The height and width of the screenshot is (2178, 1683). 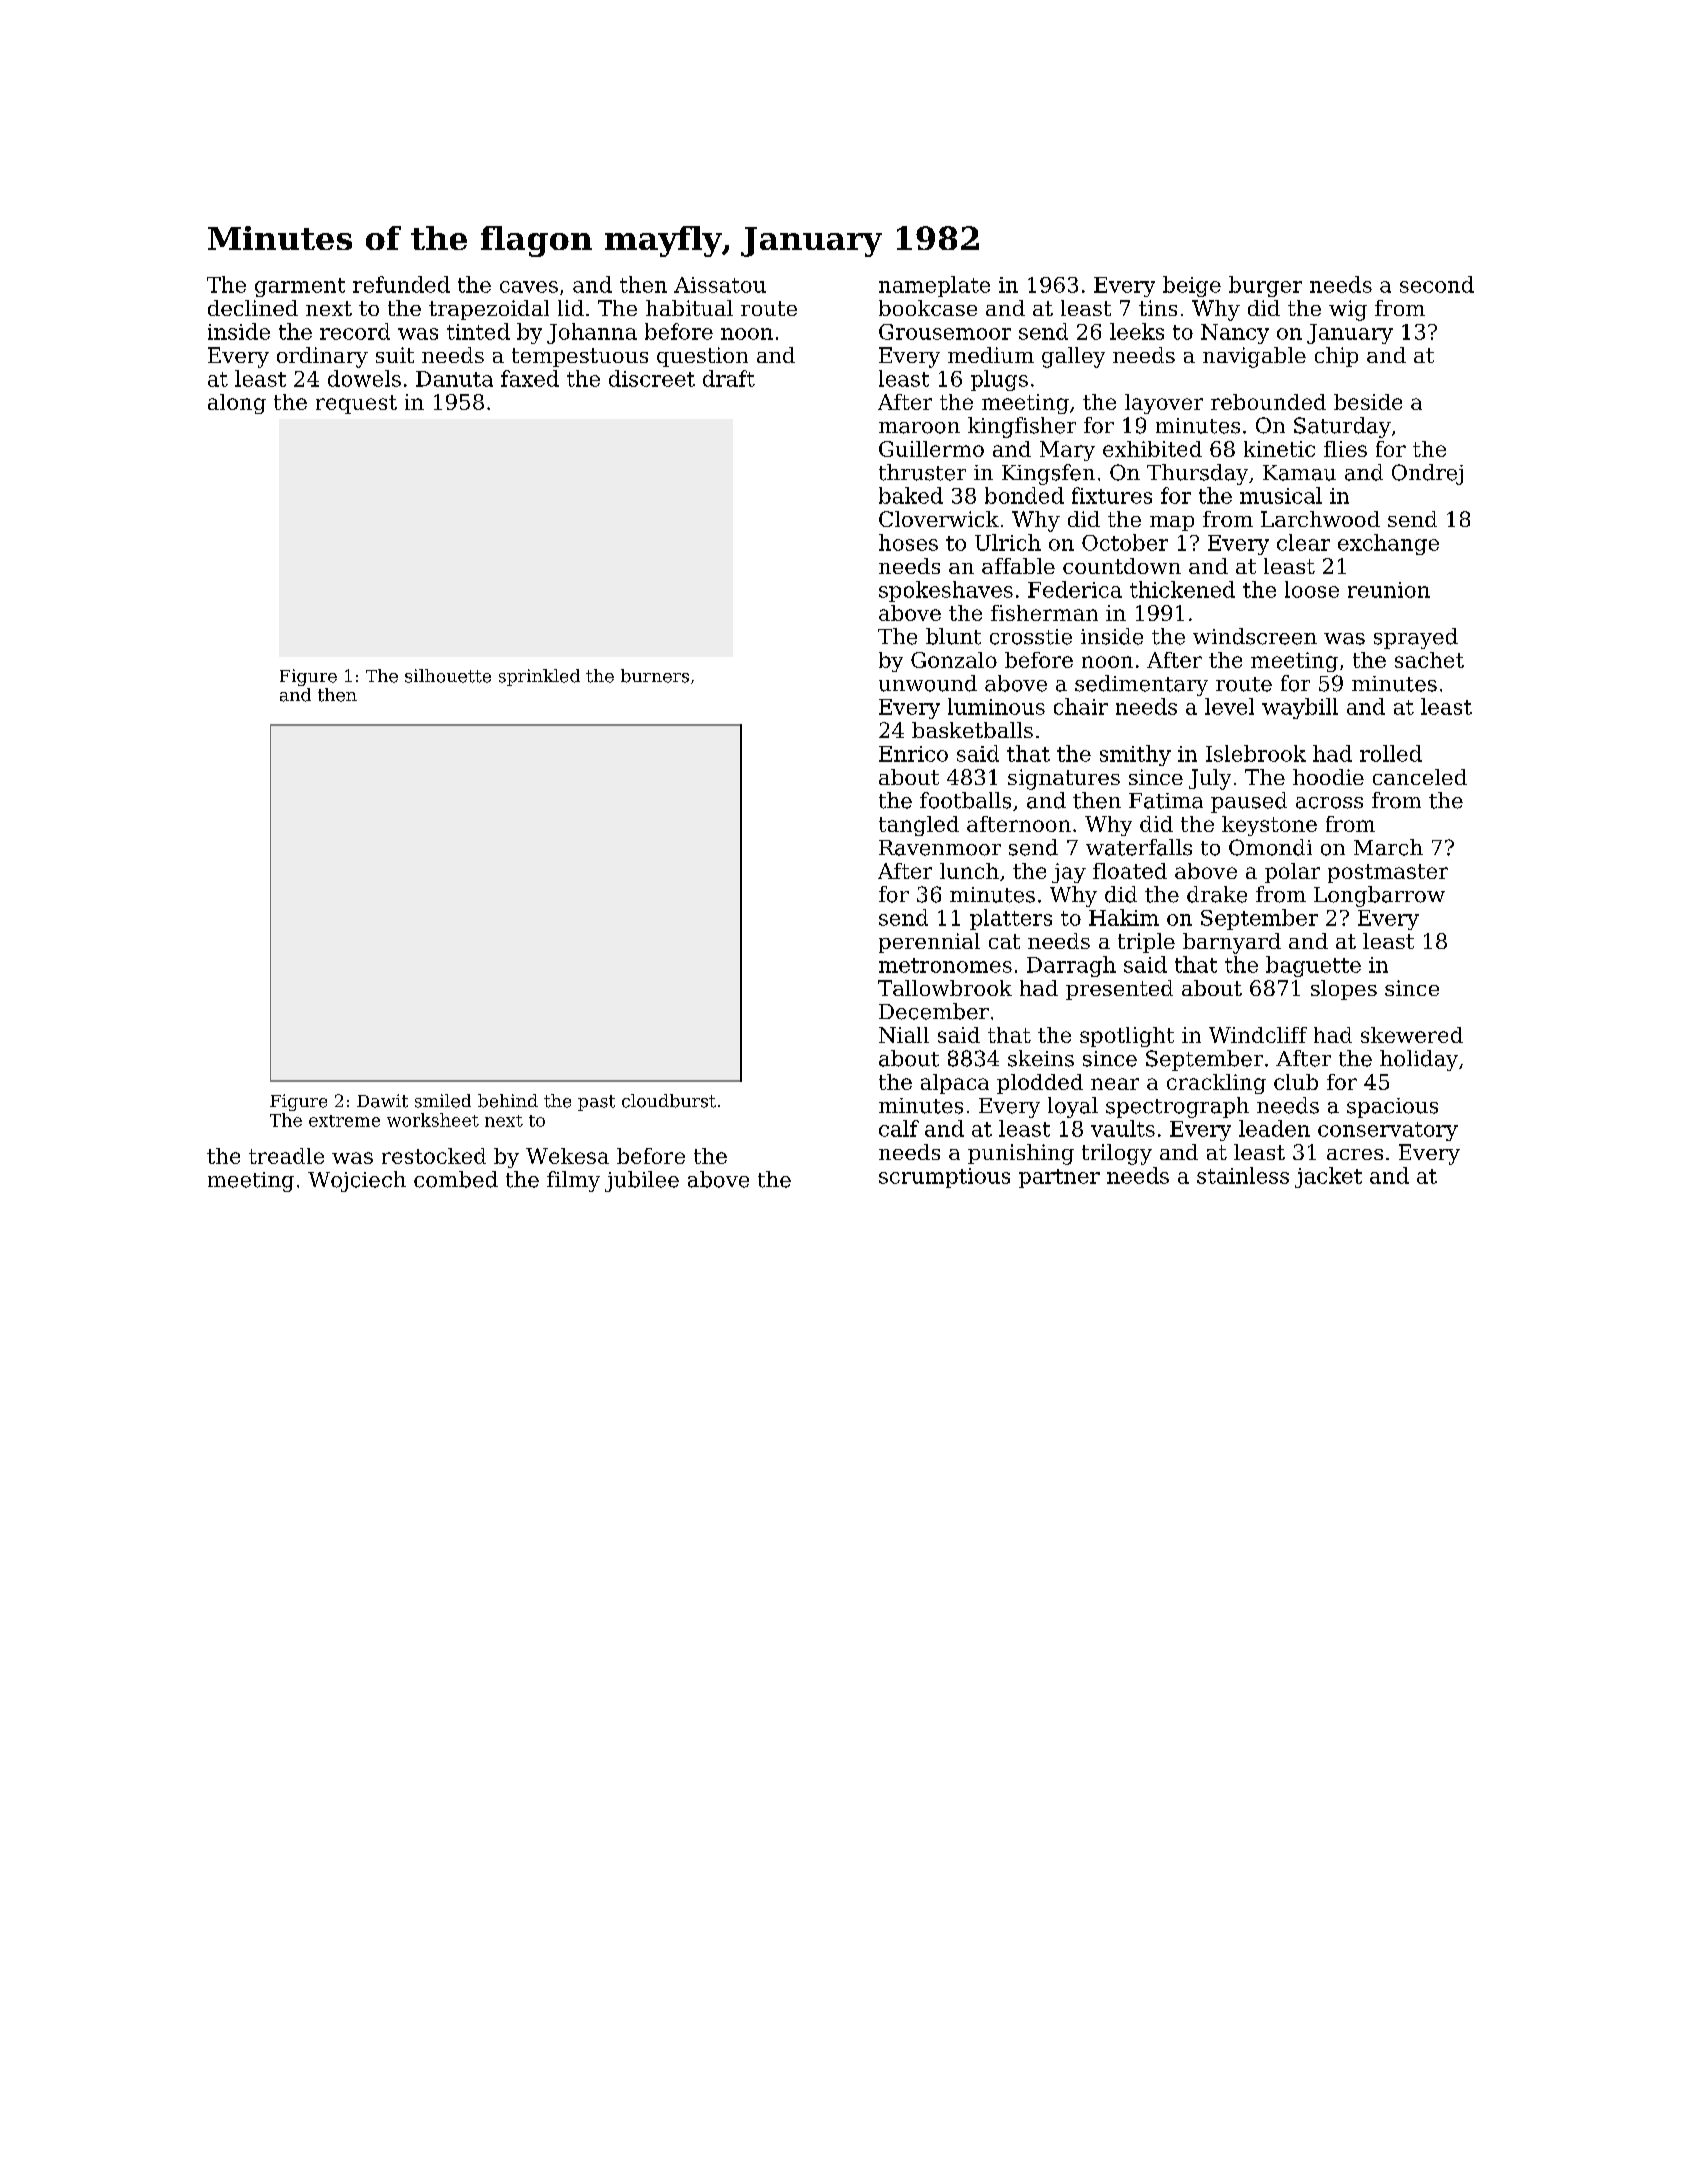 What do you see at coordinates (1269, 826) in the screenshot?
I see `keystone` at bounding box center [1269, 826].
